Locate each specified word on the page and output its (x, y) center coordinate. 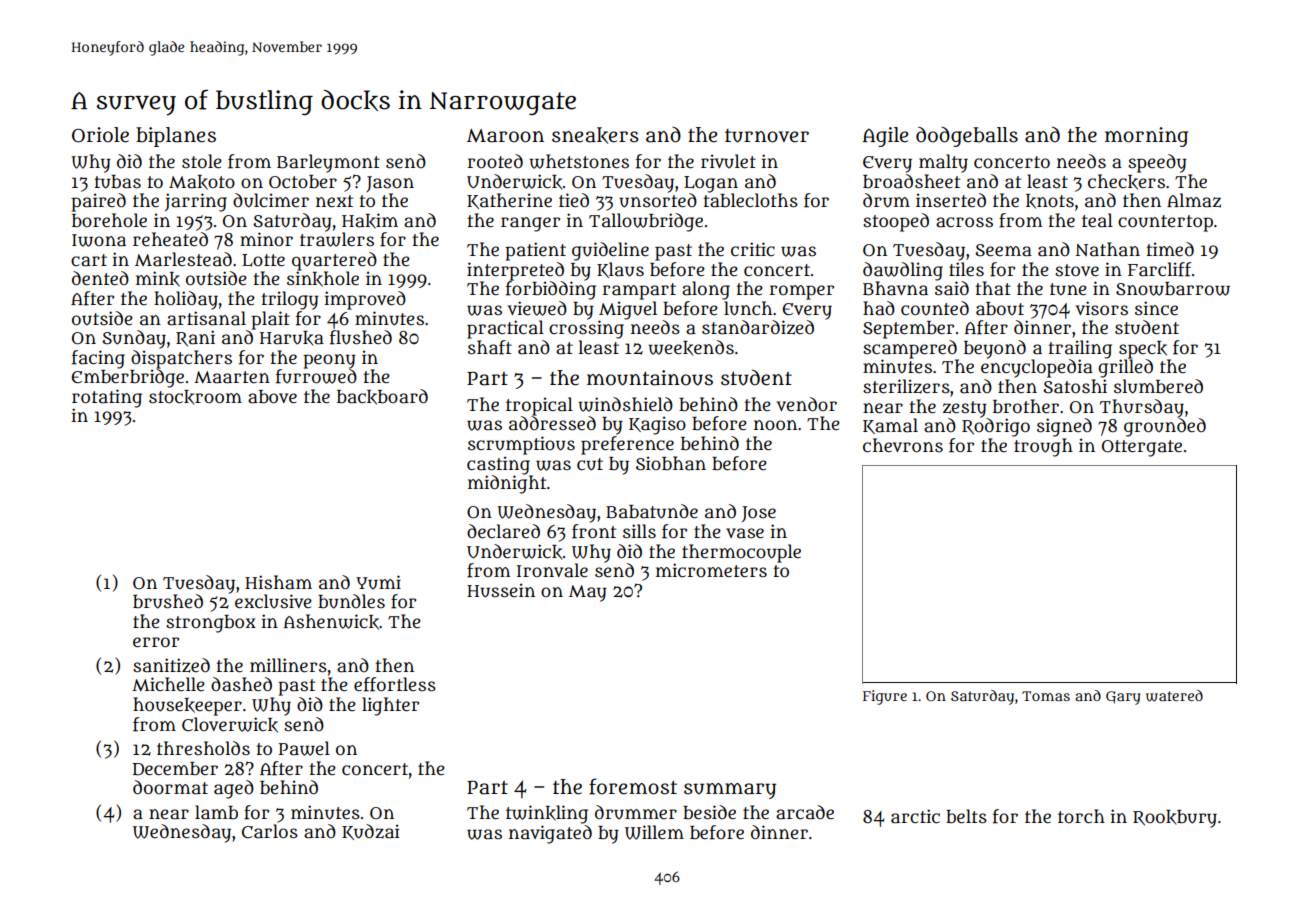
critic (753, 249)
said (952, 288)
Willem (654, 832)
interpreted (515, 271)
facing (98, 359)
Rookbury (1175, 819)
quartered (334, 261)
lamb (216, 812)
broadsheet (911, 181)
